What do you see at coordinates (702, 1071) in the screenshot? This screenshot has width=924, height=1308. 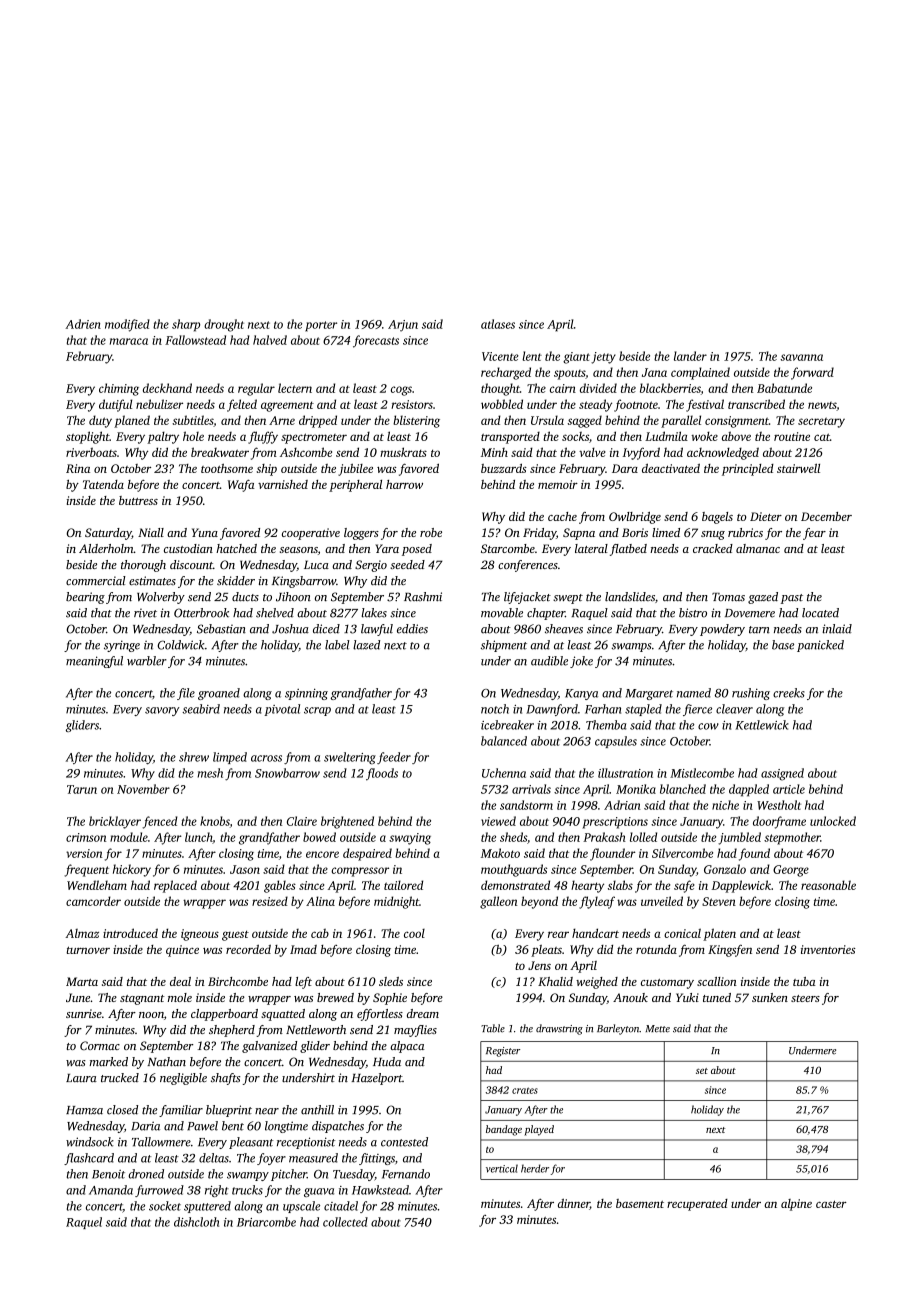 I see `set` at bounding box center [702, 1071].
